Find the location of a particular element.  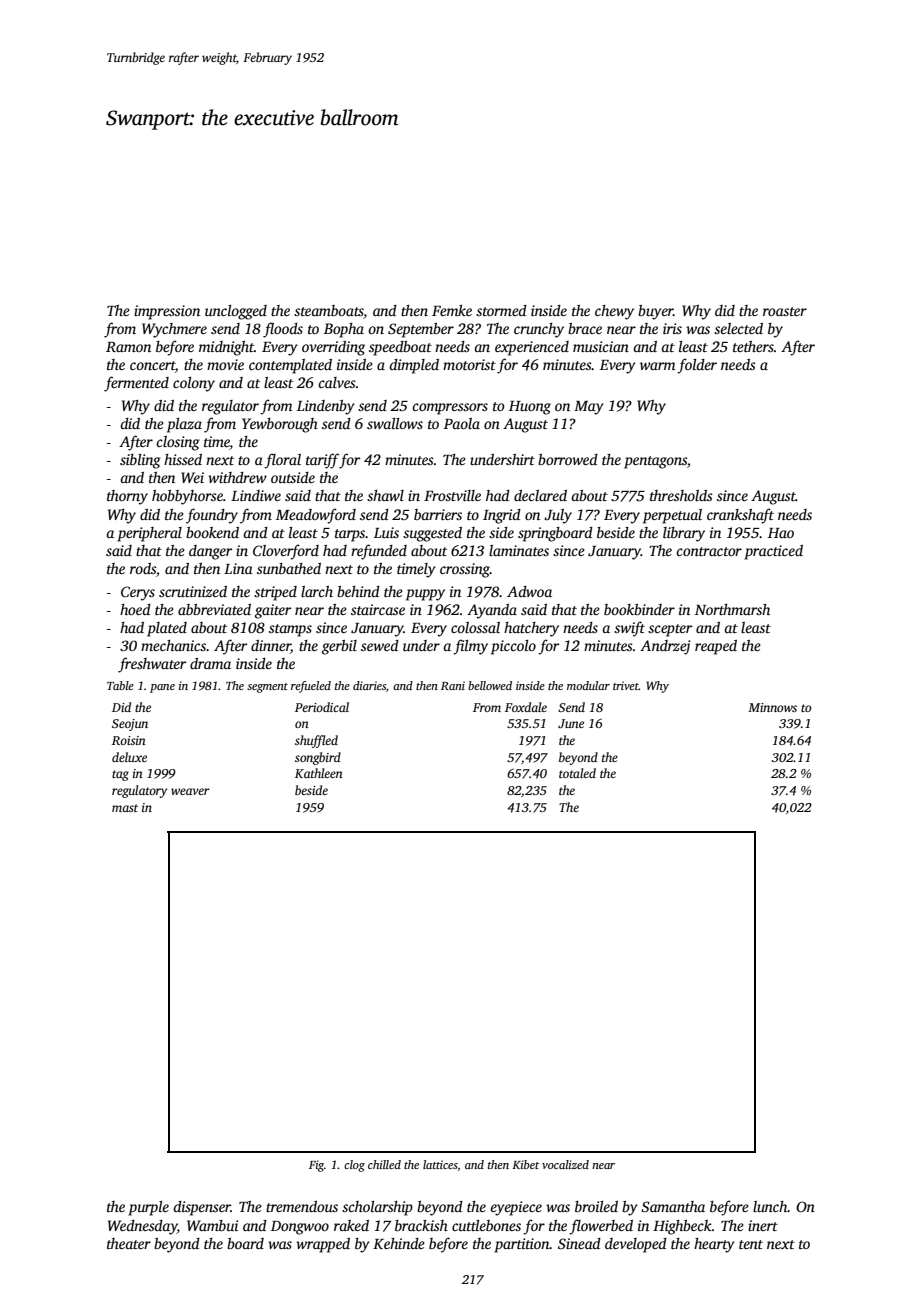

mast is located at coordinates (125, 808).
